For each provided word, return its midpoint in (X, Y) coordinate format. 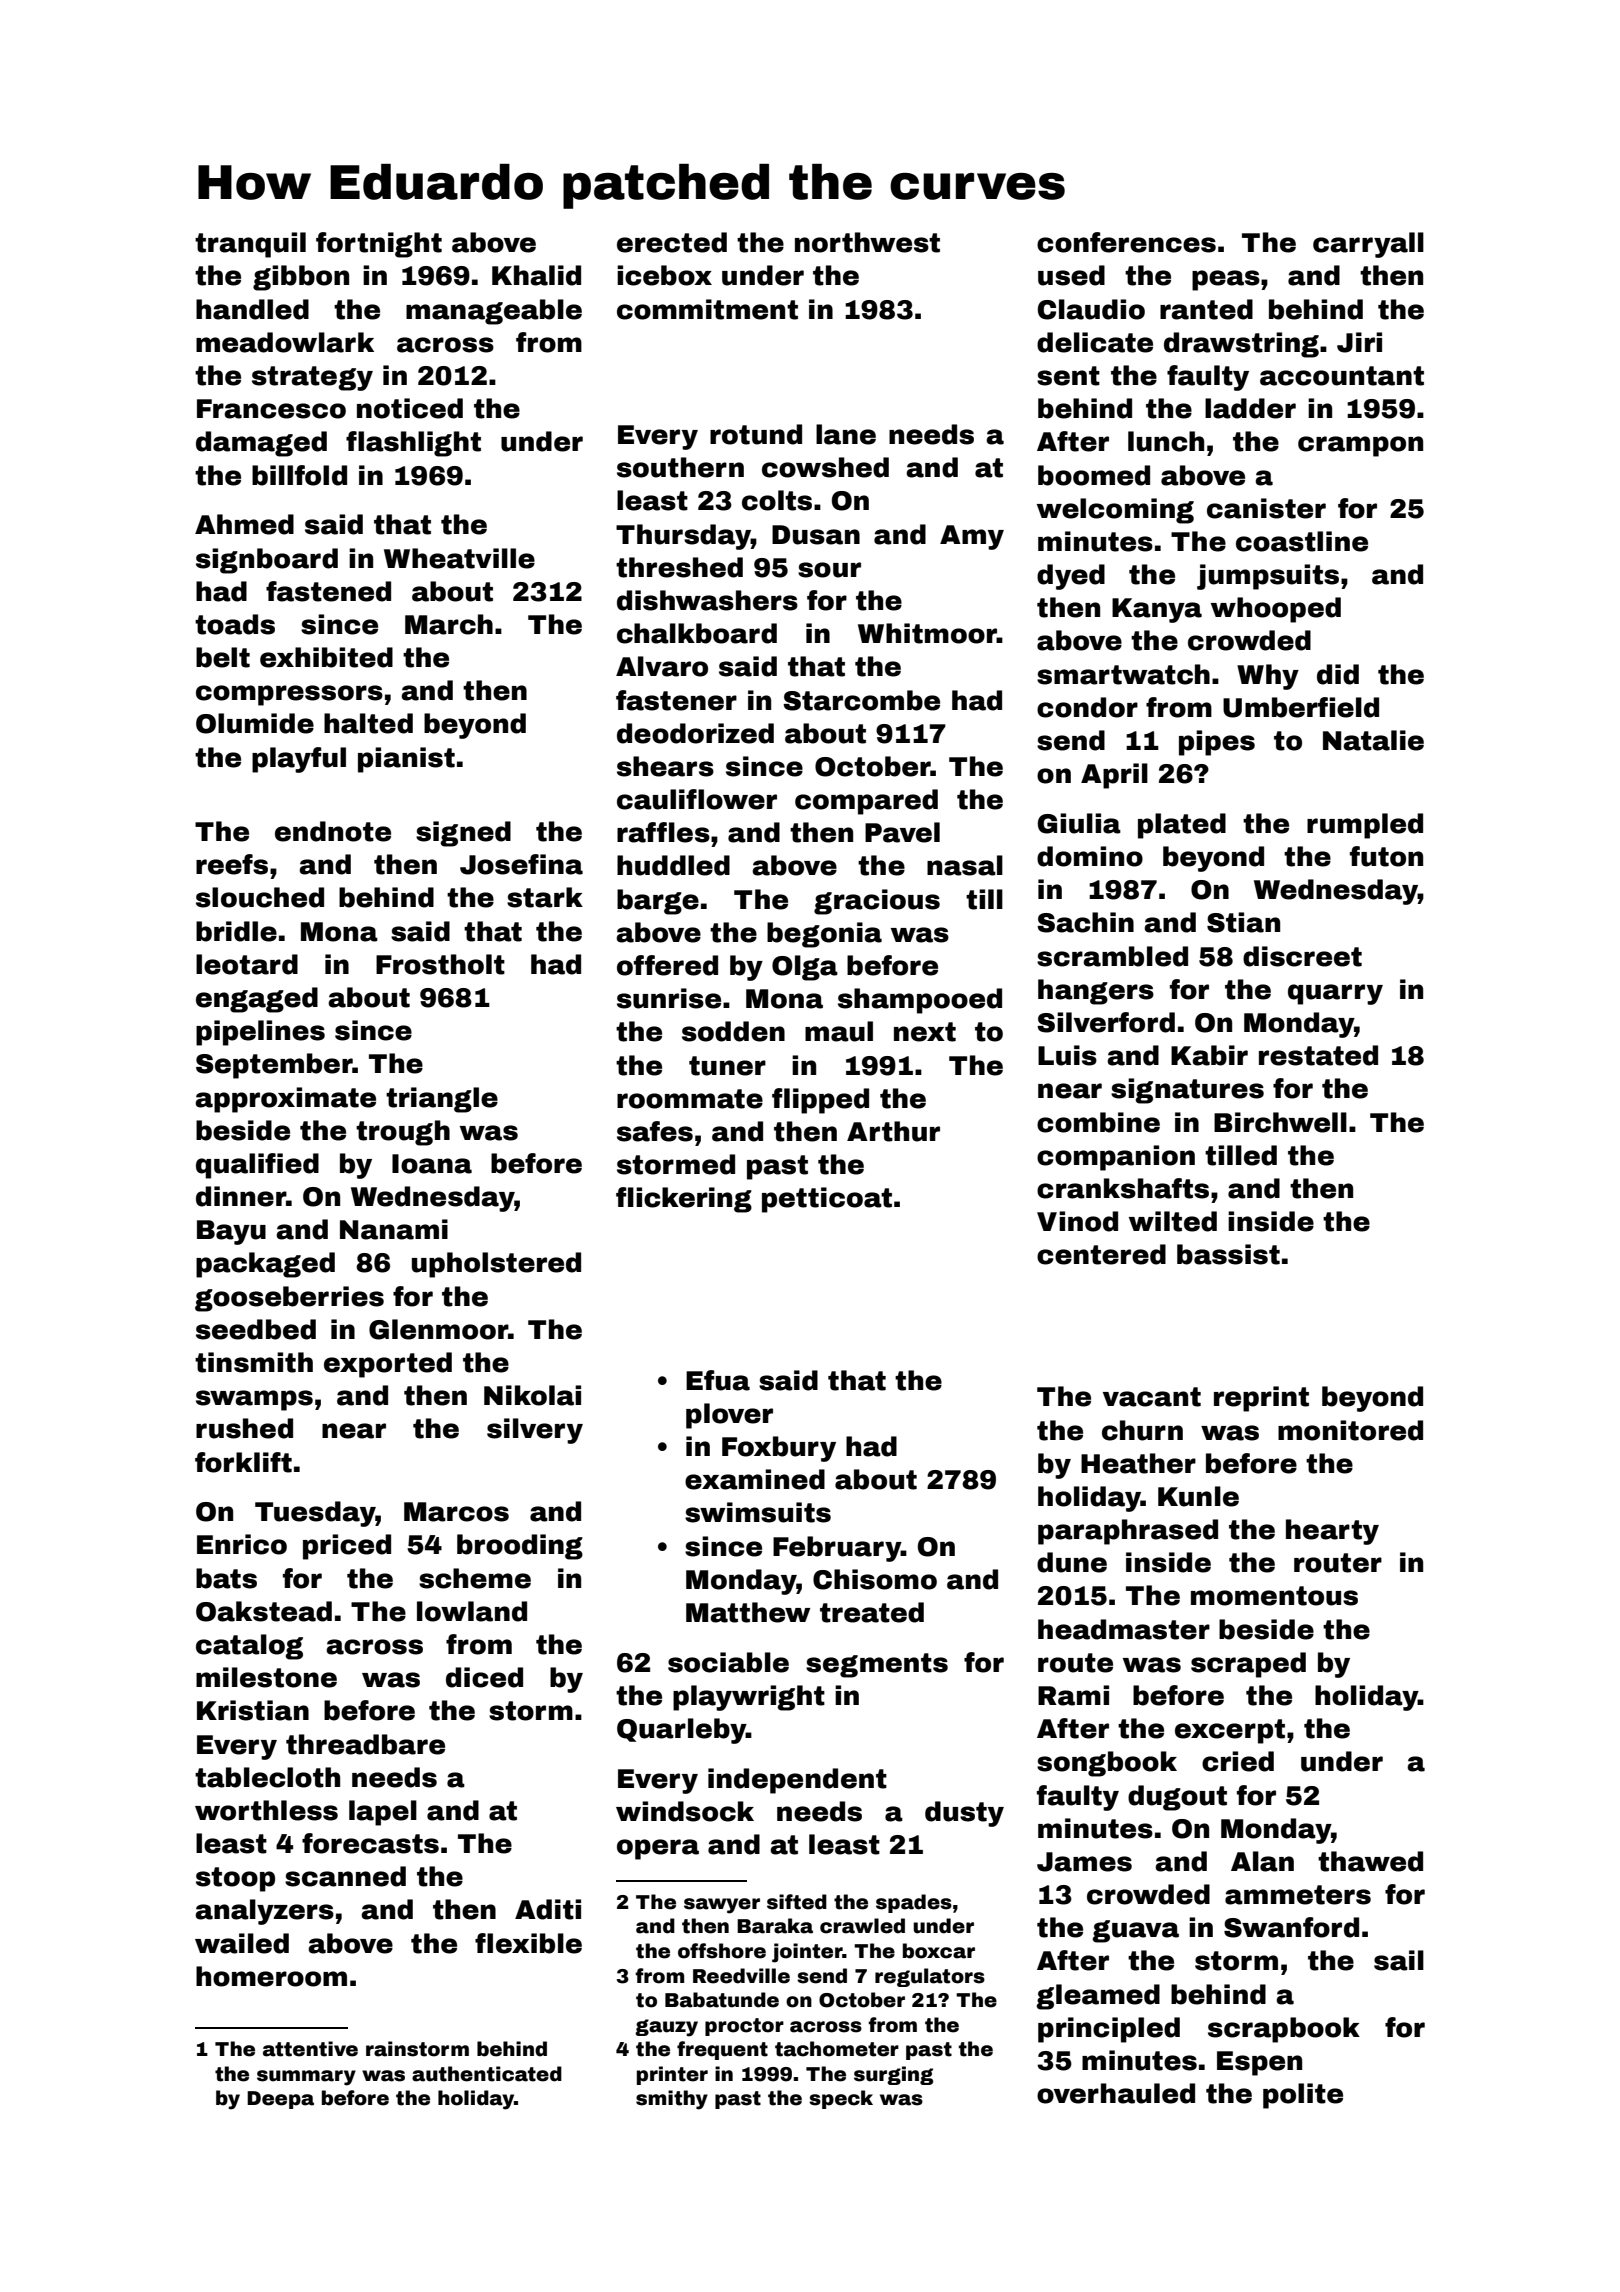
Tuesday (315, 1514)
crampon (1360, 446)
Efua (718, 1380)
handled (252, 309)
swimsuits (758, 1512)
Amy (972, 537)
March (449, 624)
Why (1268, 677)
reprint (1261, 1399)
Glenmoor (438, 1329)
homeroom (271, 1976)
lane (846, 434)
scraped (1248, 1665)
